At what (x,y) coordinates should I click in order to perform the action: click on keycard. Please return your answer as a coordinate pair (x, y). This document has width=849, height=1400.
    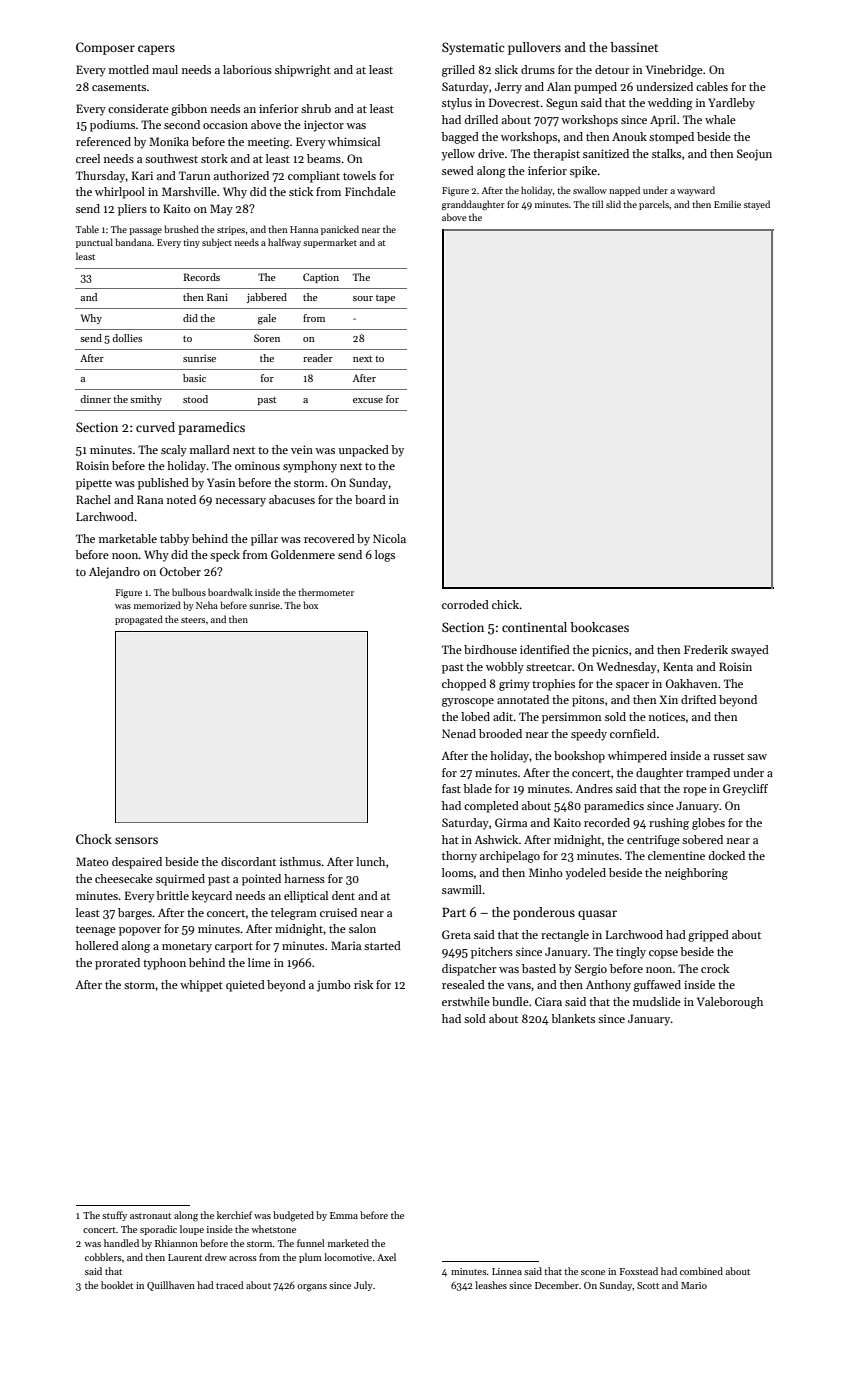
    Looking at the image, I should click on (212, 897).
